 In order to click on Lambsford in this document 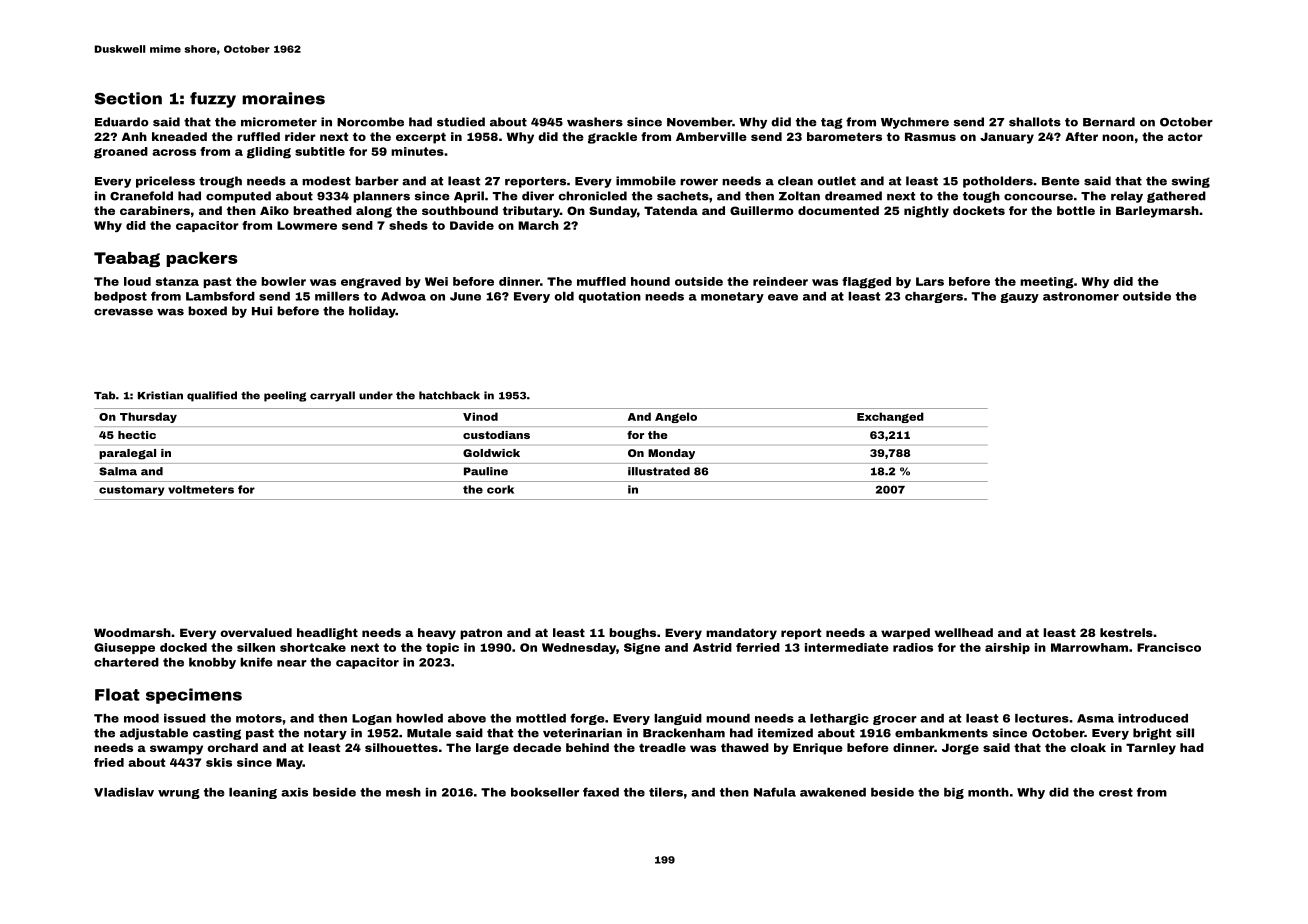, I will do `click(220, 296)`.
